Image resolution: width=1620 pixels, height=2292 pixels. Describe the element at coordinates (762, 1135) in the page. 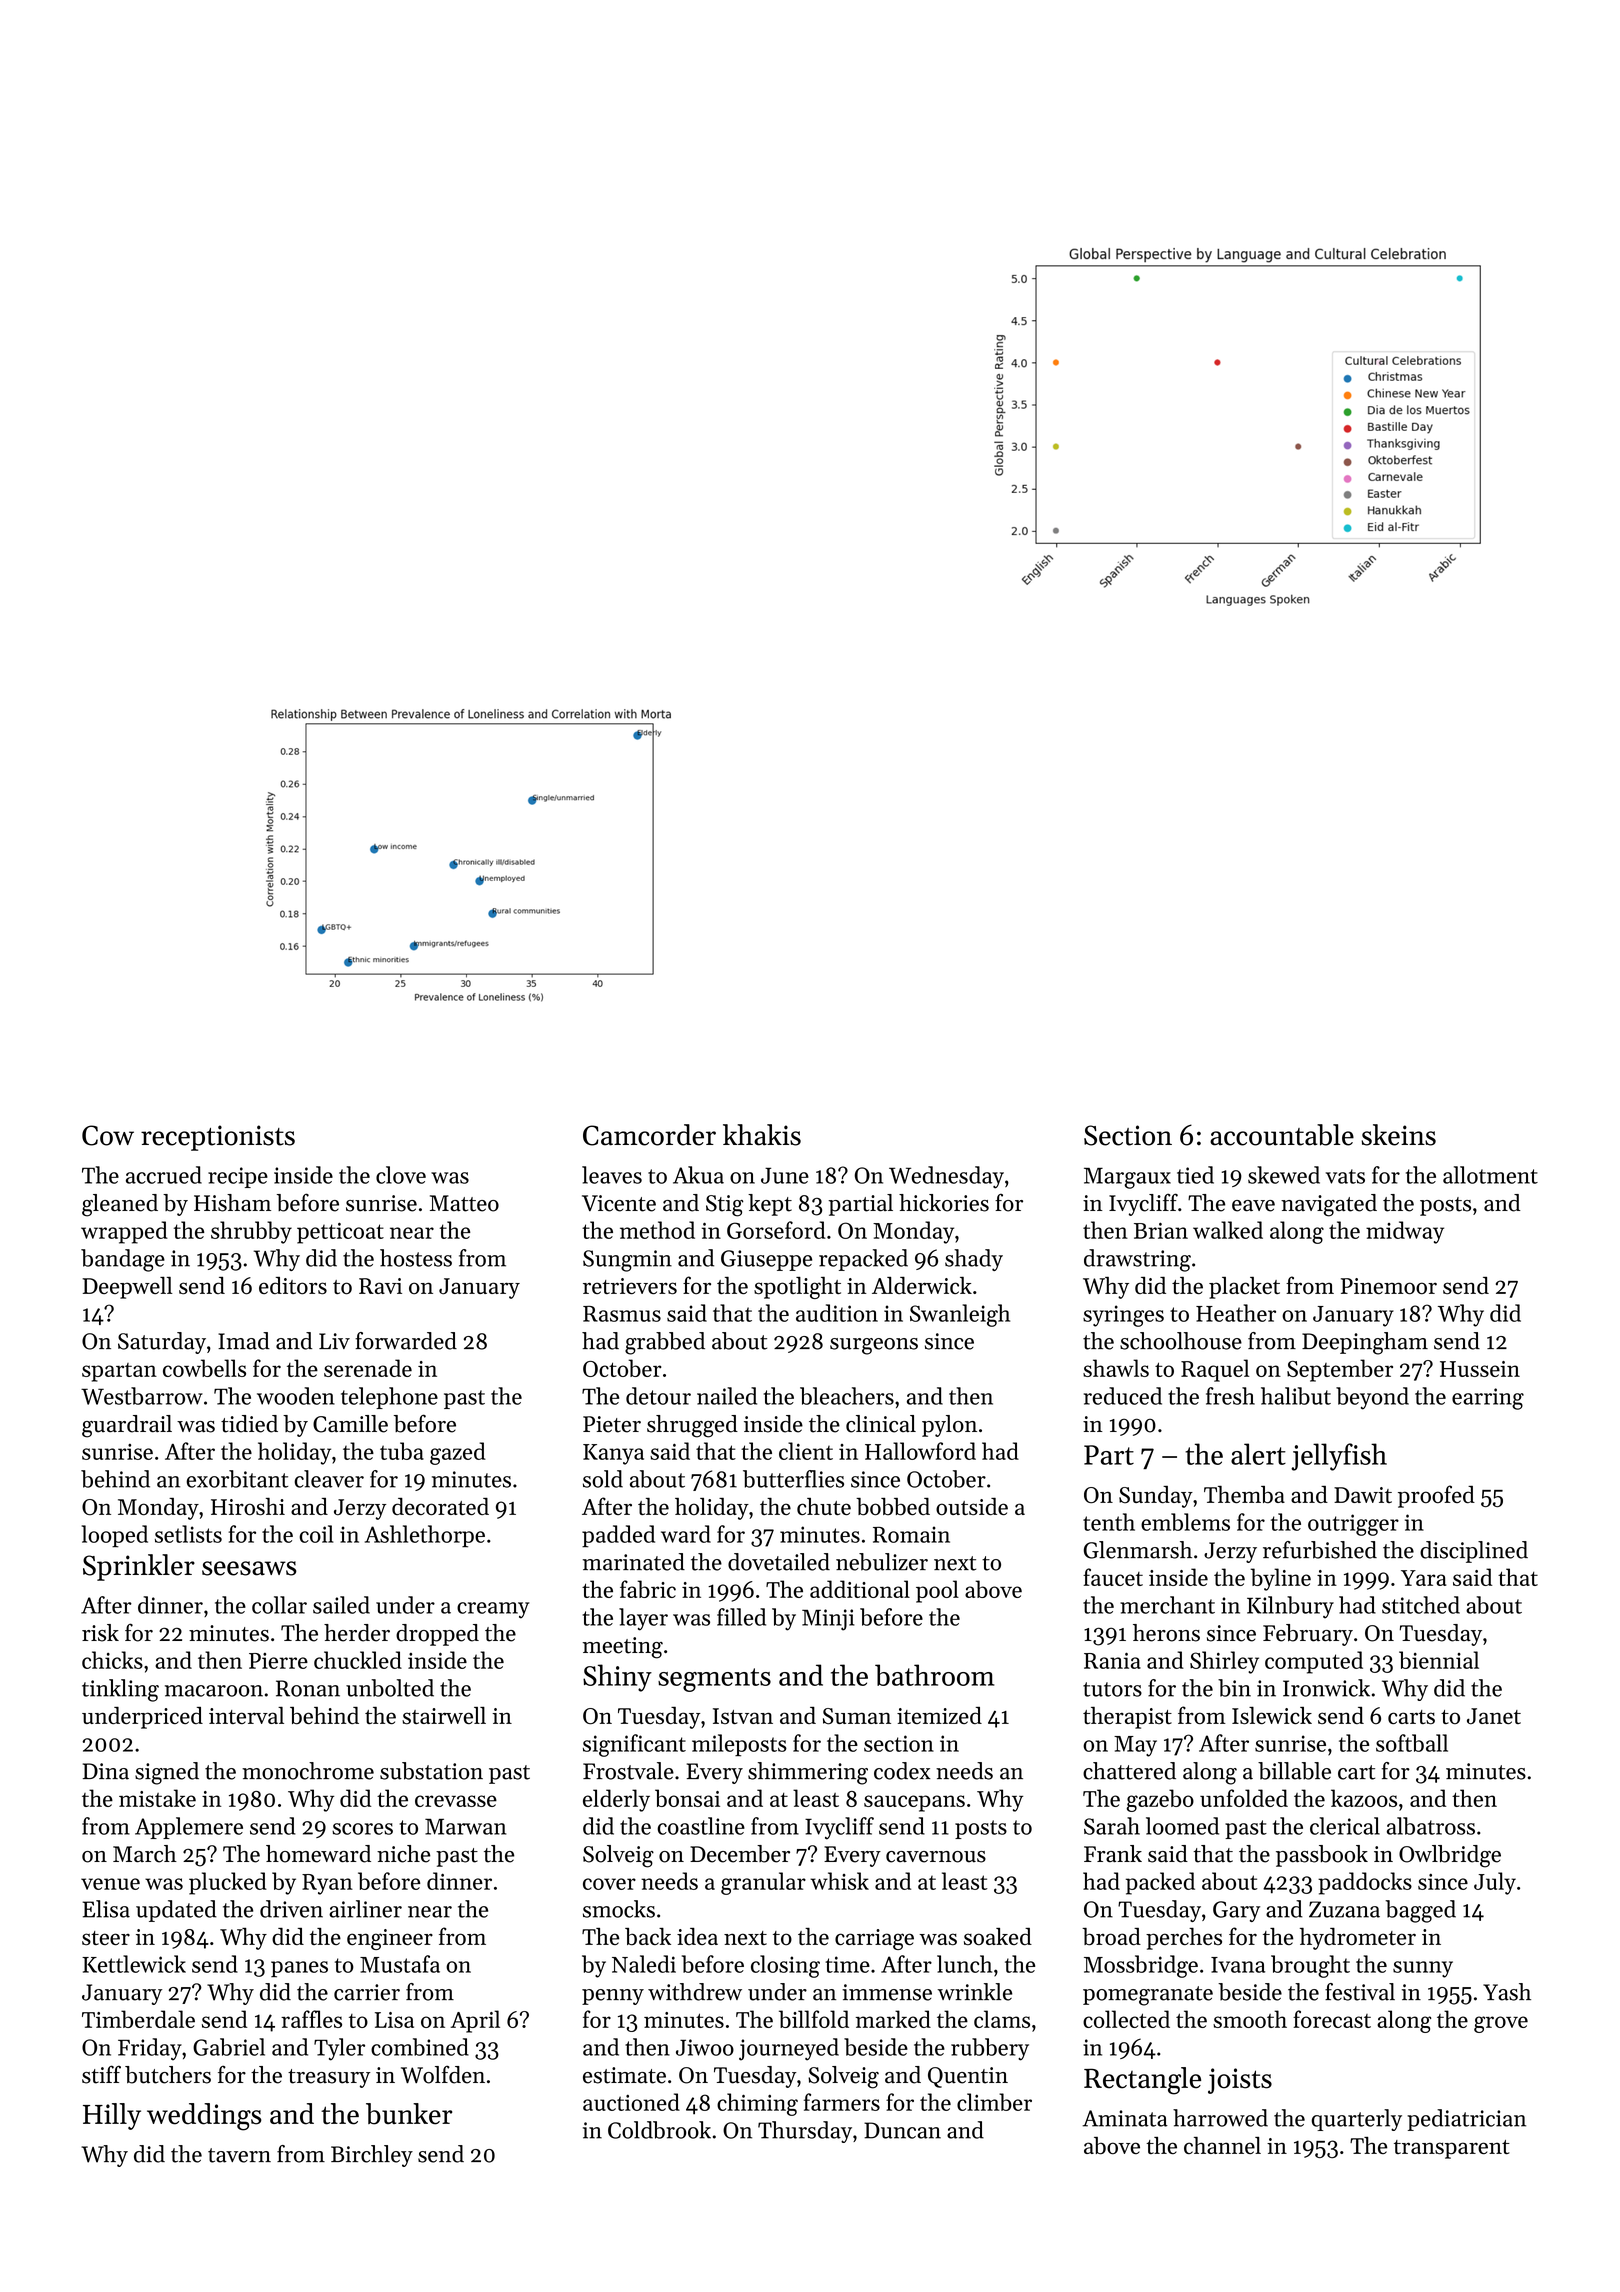

I see `khakis` at that location.
